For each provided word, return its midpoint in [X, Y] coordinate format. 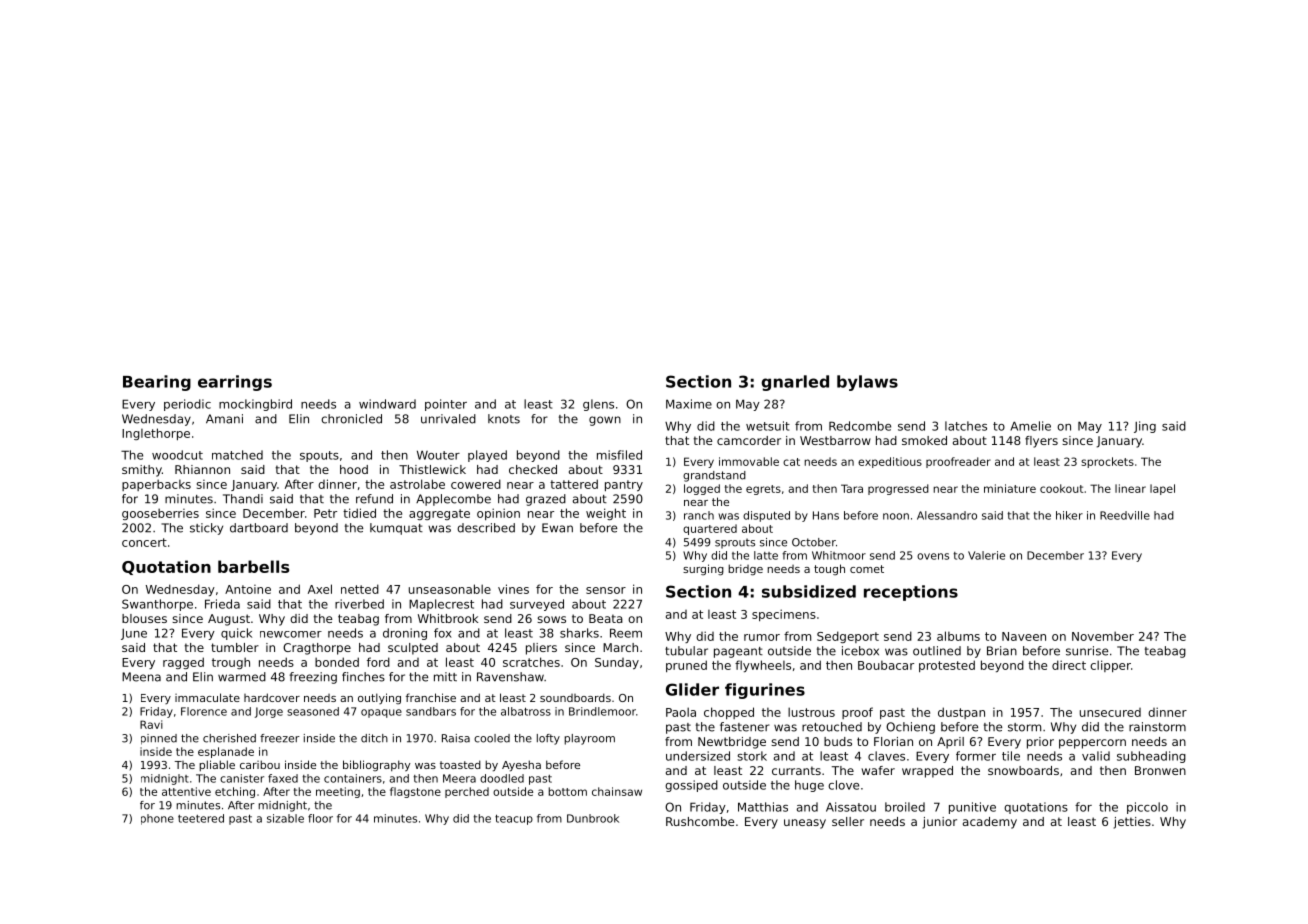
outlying [379, 699]
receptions [911, 593]
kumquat [396, 529]
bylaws [867, 383]
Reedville [1125, 515]
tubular [686, 651]
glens [598, 405]
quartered [710, 529]
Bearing [157, 383]
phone [157, 819]
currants [796, 770]
